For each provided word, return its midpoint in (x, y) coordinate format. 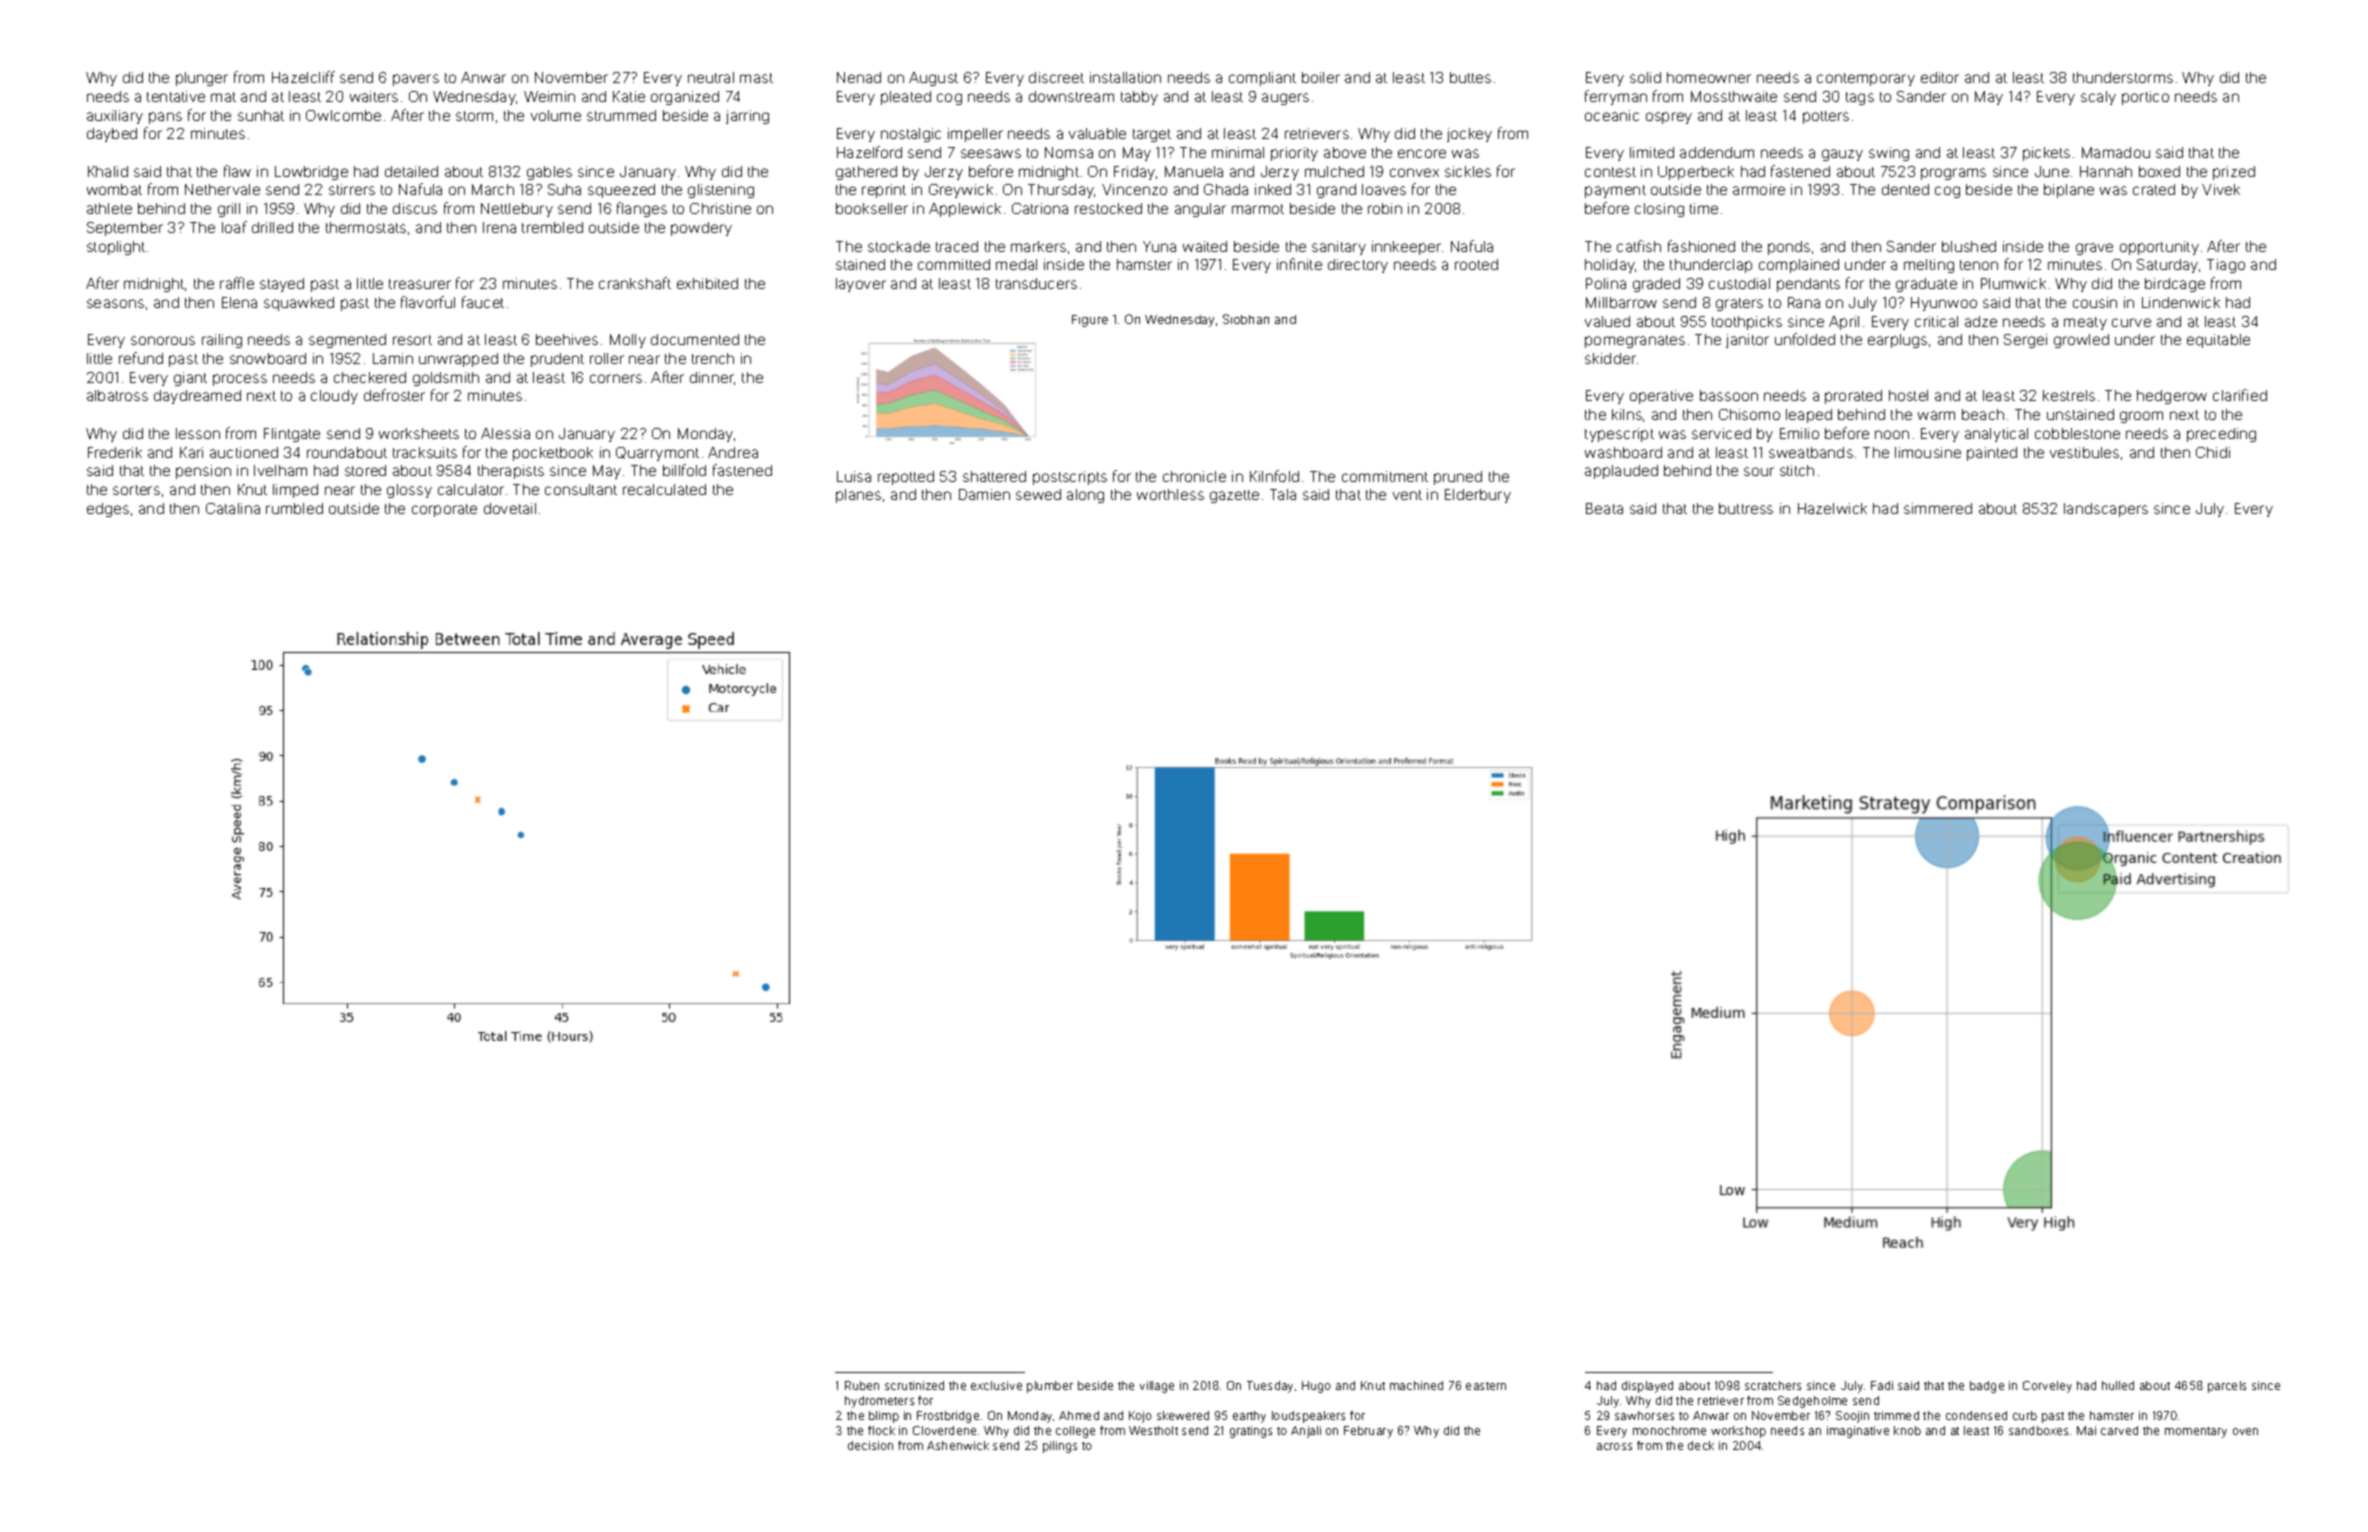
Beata (1604, 508)
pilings (1060, 1447)
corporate (444, 510)
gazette (1234, 496)
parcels (2227, 1387)
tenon (1979, 265)
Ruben (862, 1385)
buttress (1746, 508)
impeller (975, 135)
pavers (416, 80)
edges (108, 510)
